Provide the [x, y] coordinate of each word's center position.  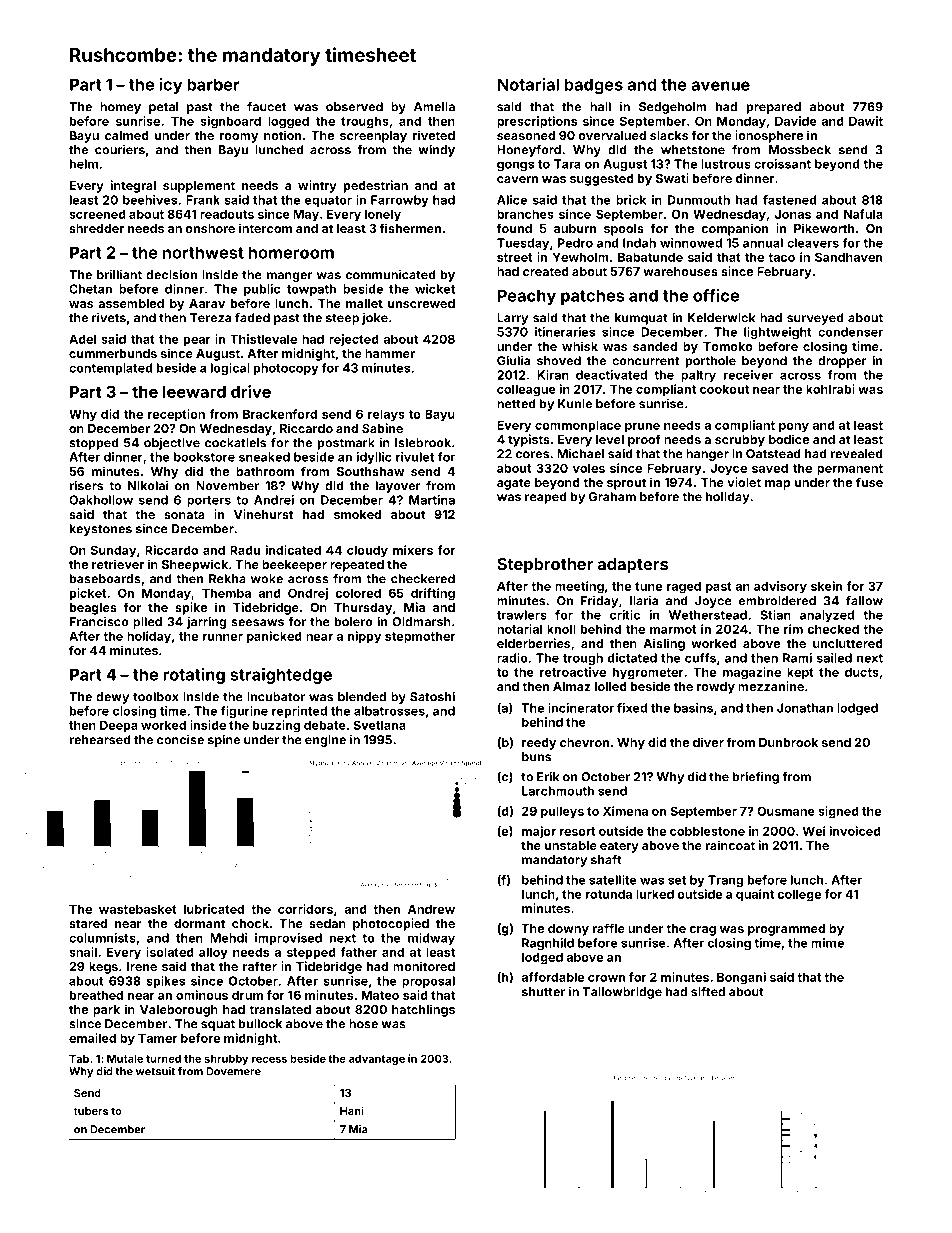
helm [84, 164]
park [106, 1011]
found [514, 228]
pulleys [562, 812]
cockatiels [235, 442]
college [799, 895]
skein [826, 586]
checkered [423, 579]
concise [180, 740]
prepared [774, 108]
